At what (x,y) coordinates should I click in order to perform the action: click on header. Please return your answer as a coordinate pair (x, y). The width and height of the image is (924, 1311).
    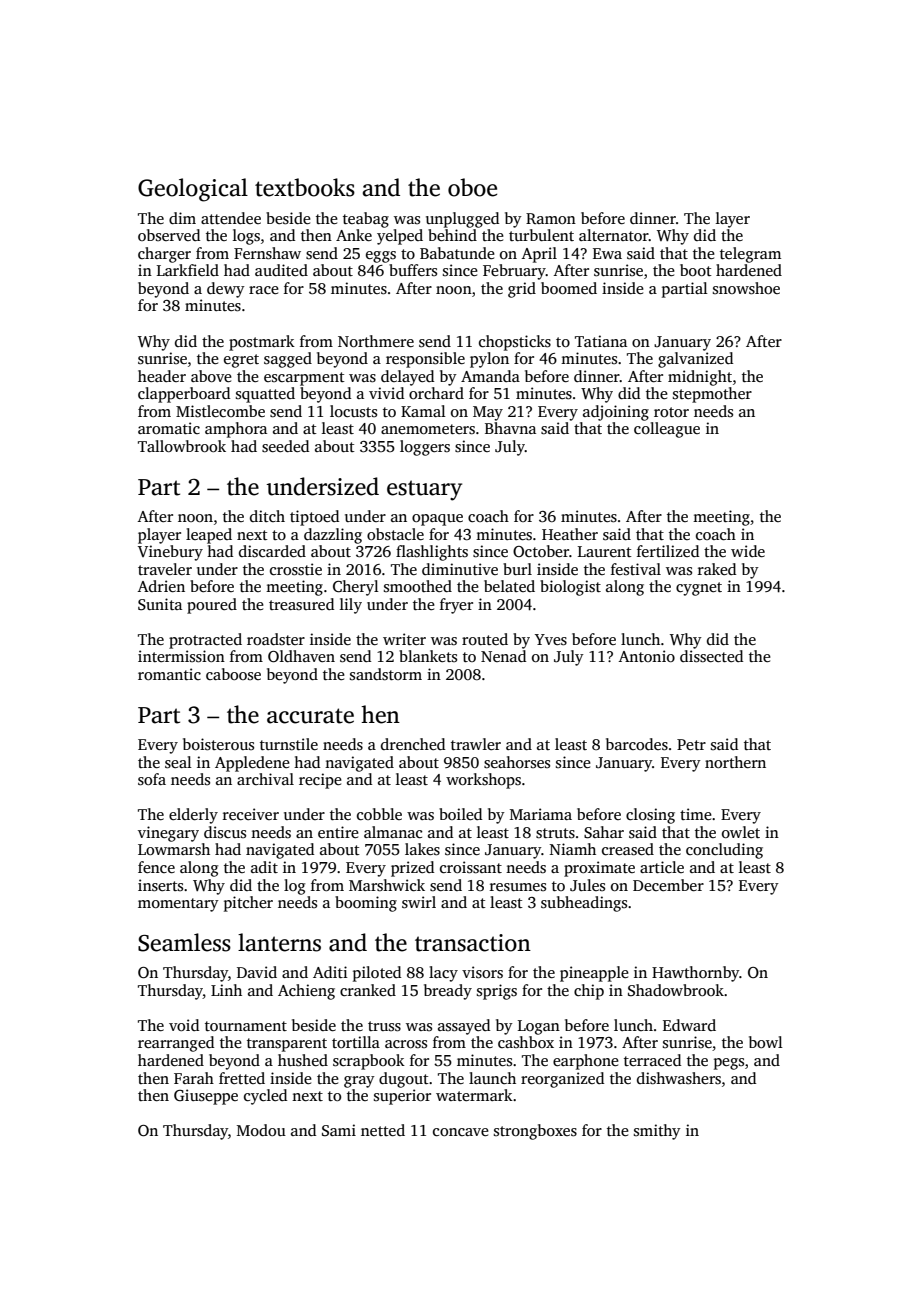
    Looking at the image, I should click on (162, 376).
